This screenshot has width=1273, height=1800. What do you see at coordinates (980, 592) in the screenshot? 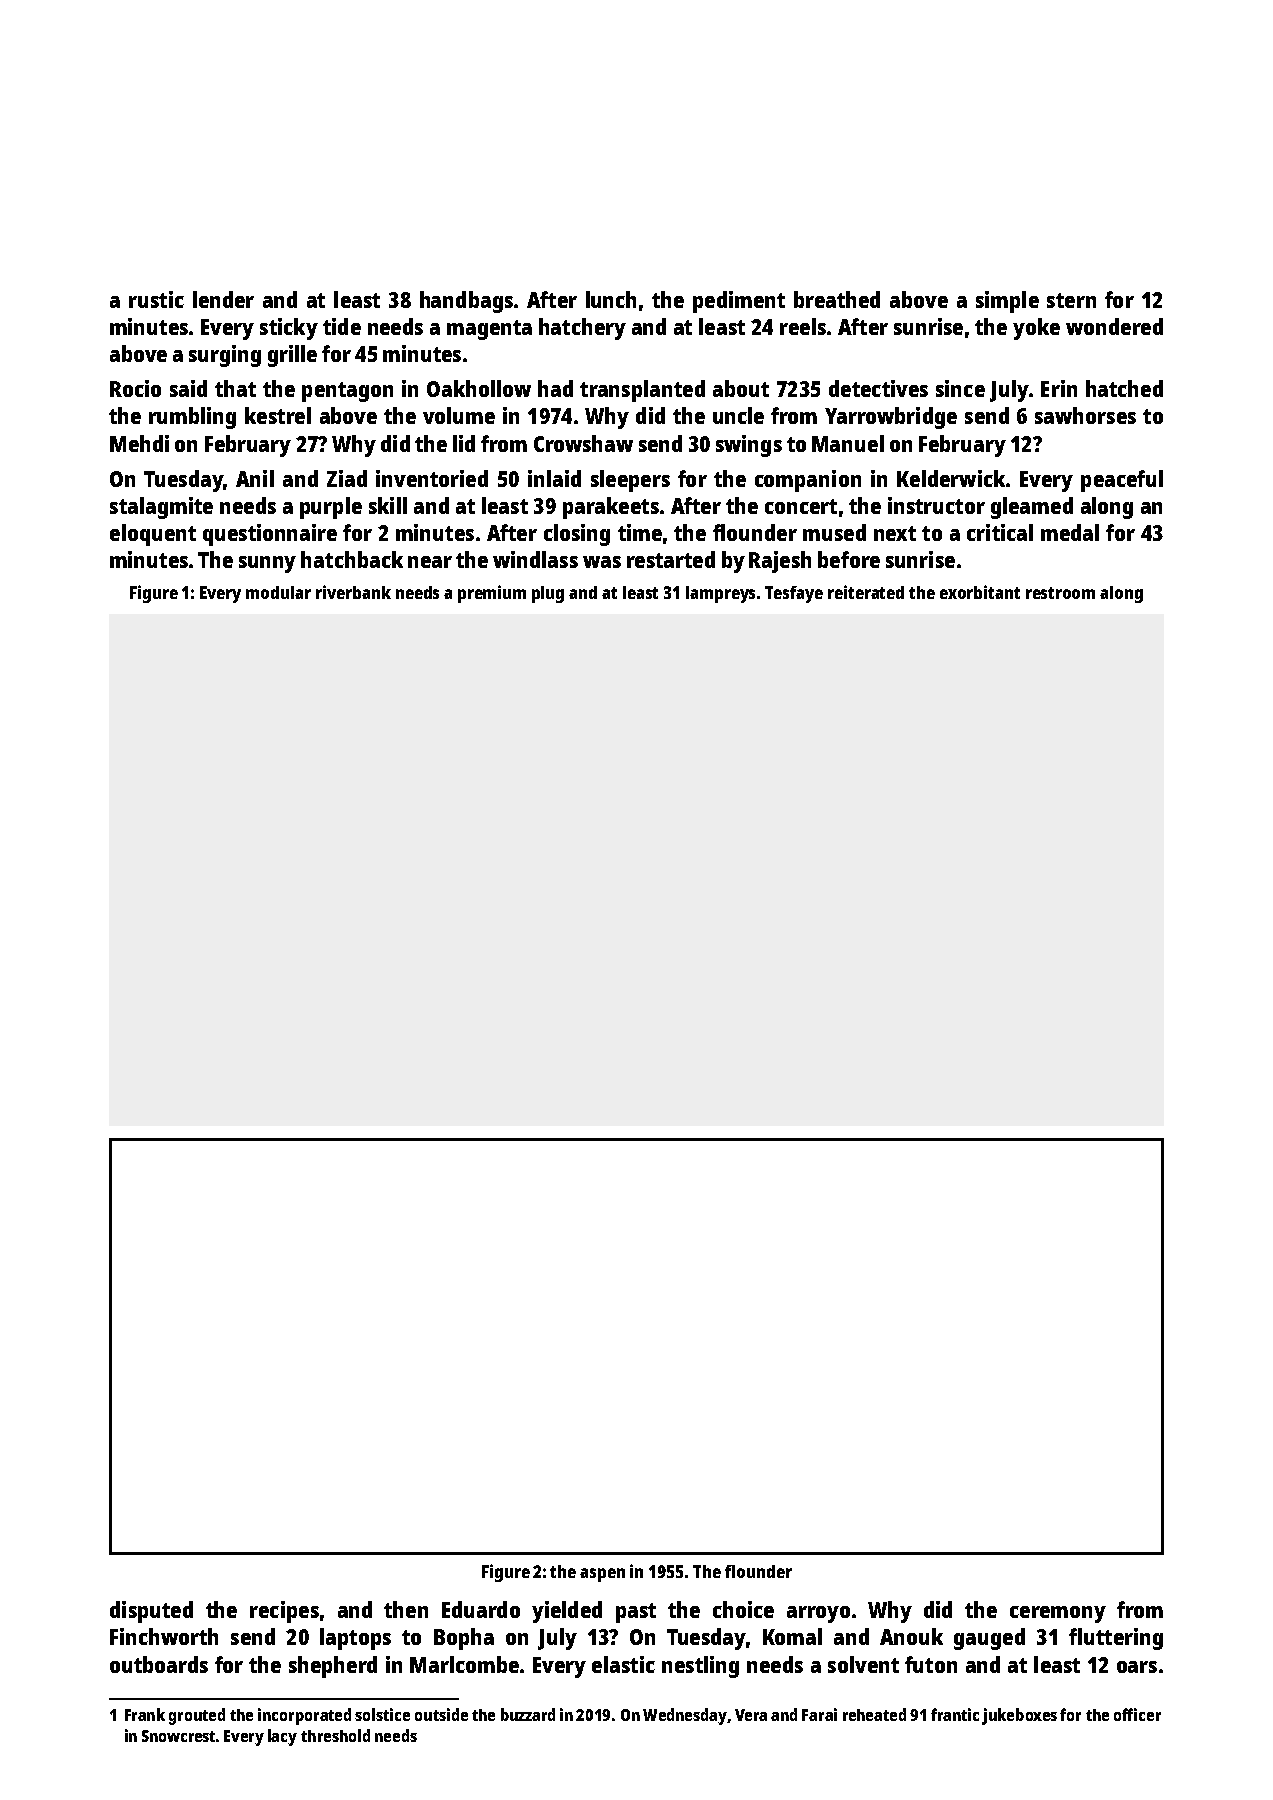
I see `exorbitant` at bounding box center [980, 592].
